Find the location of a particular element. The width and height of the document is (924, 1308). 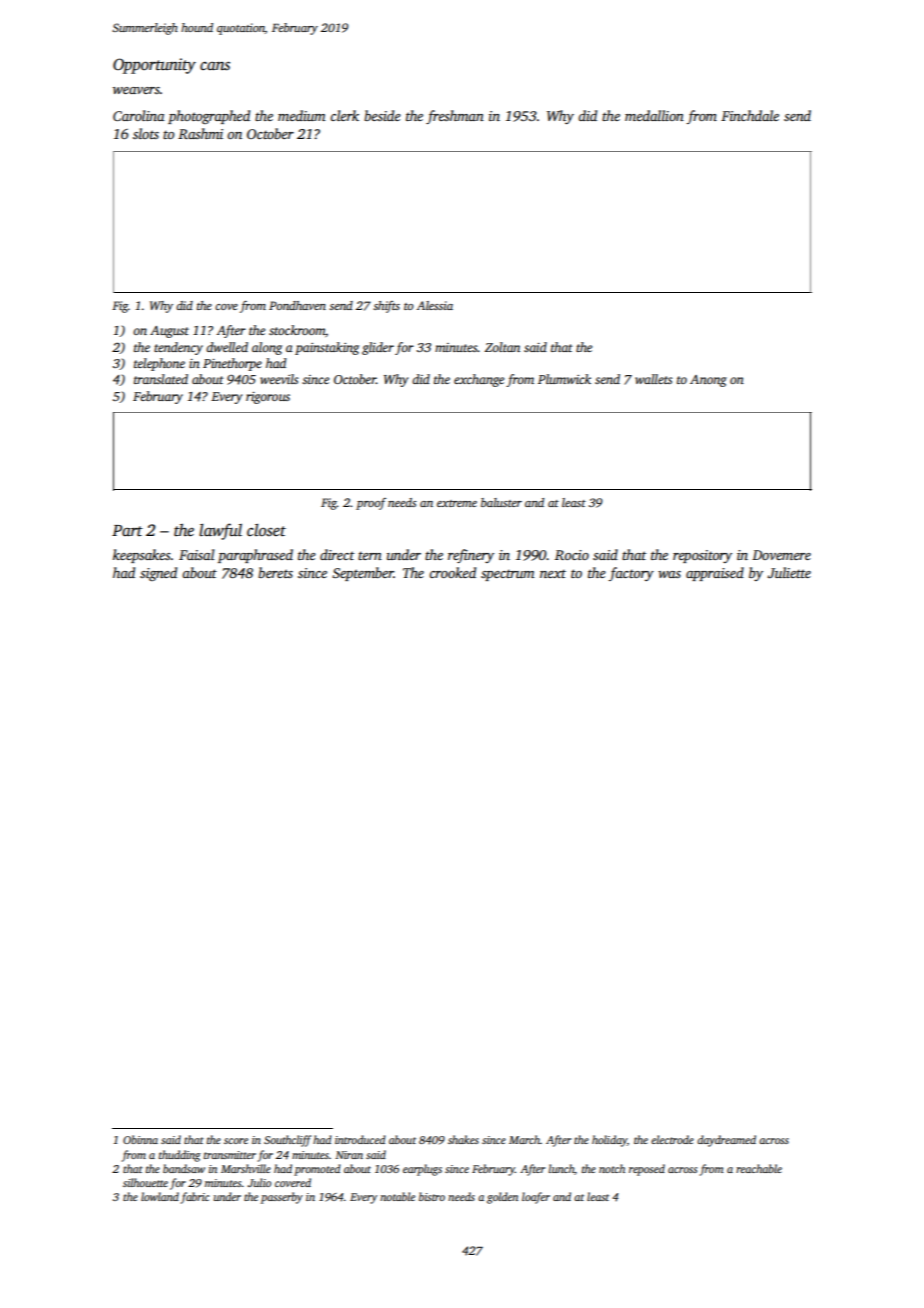

weavers is located at coordinates (136, 90).
